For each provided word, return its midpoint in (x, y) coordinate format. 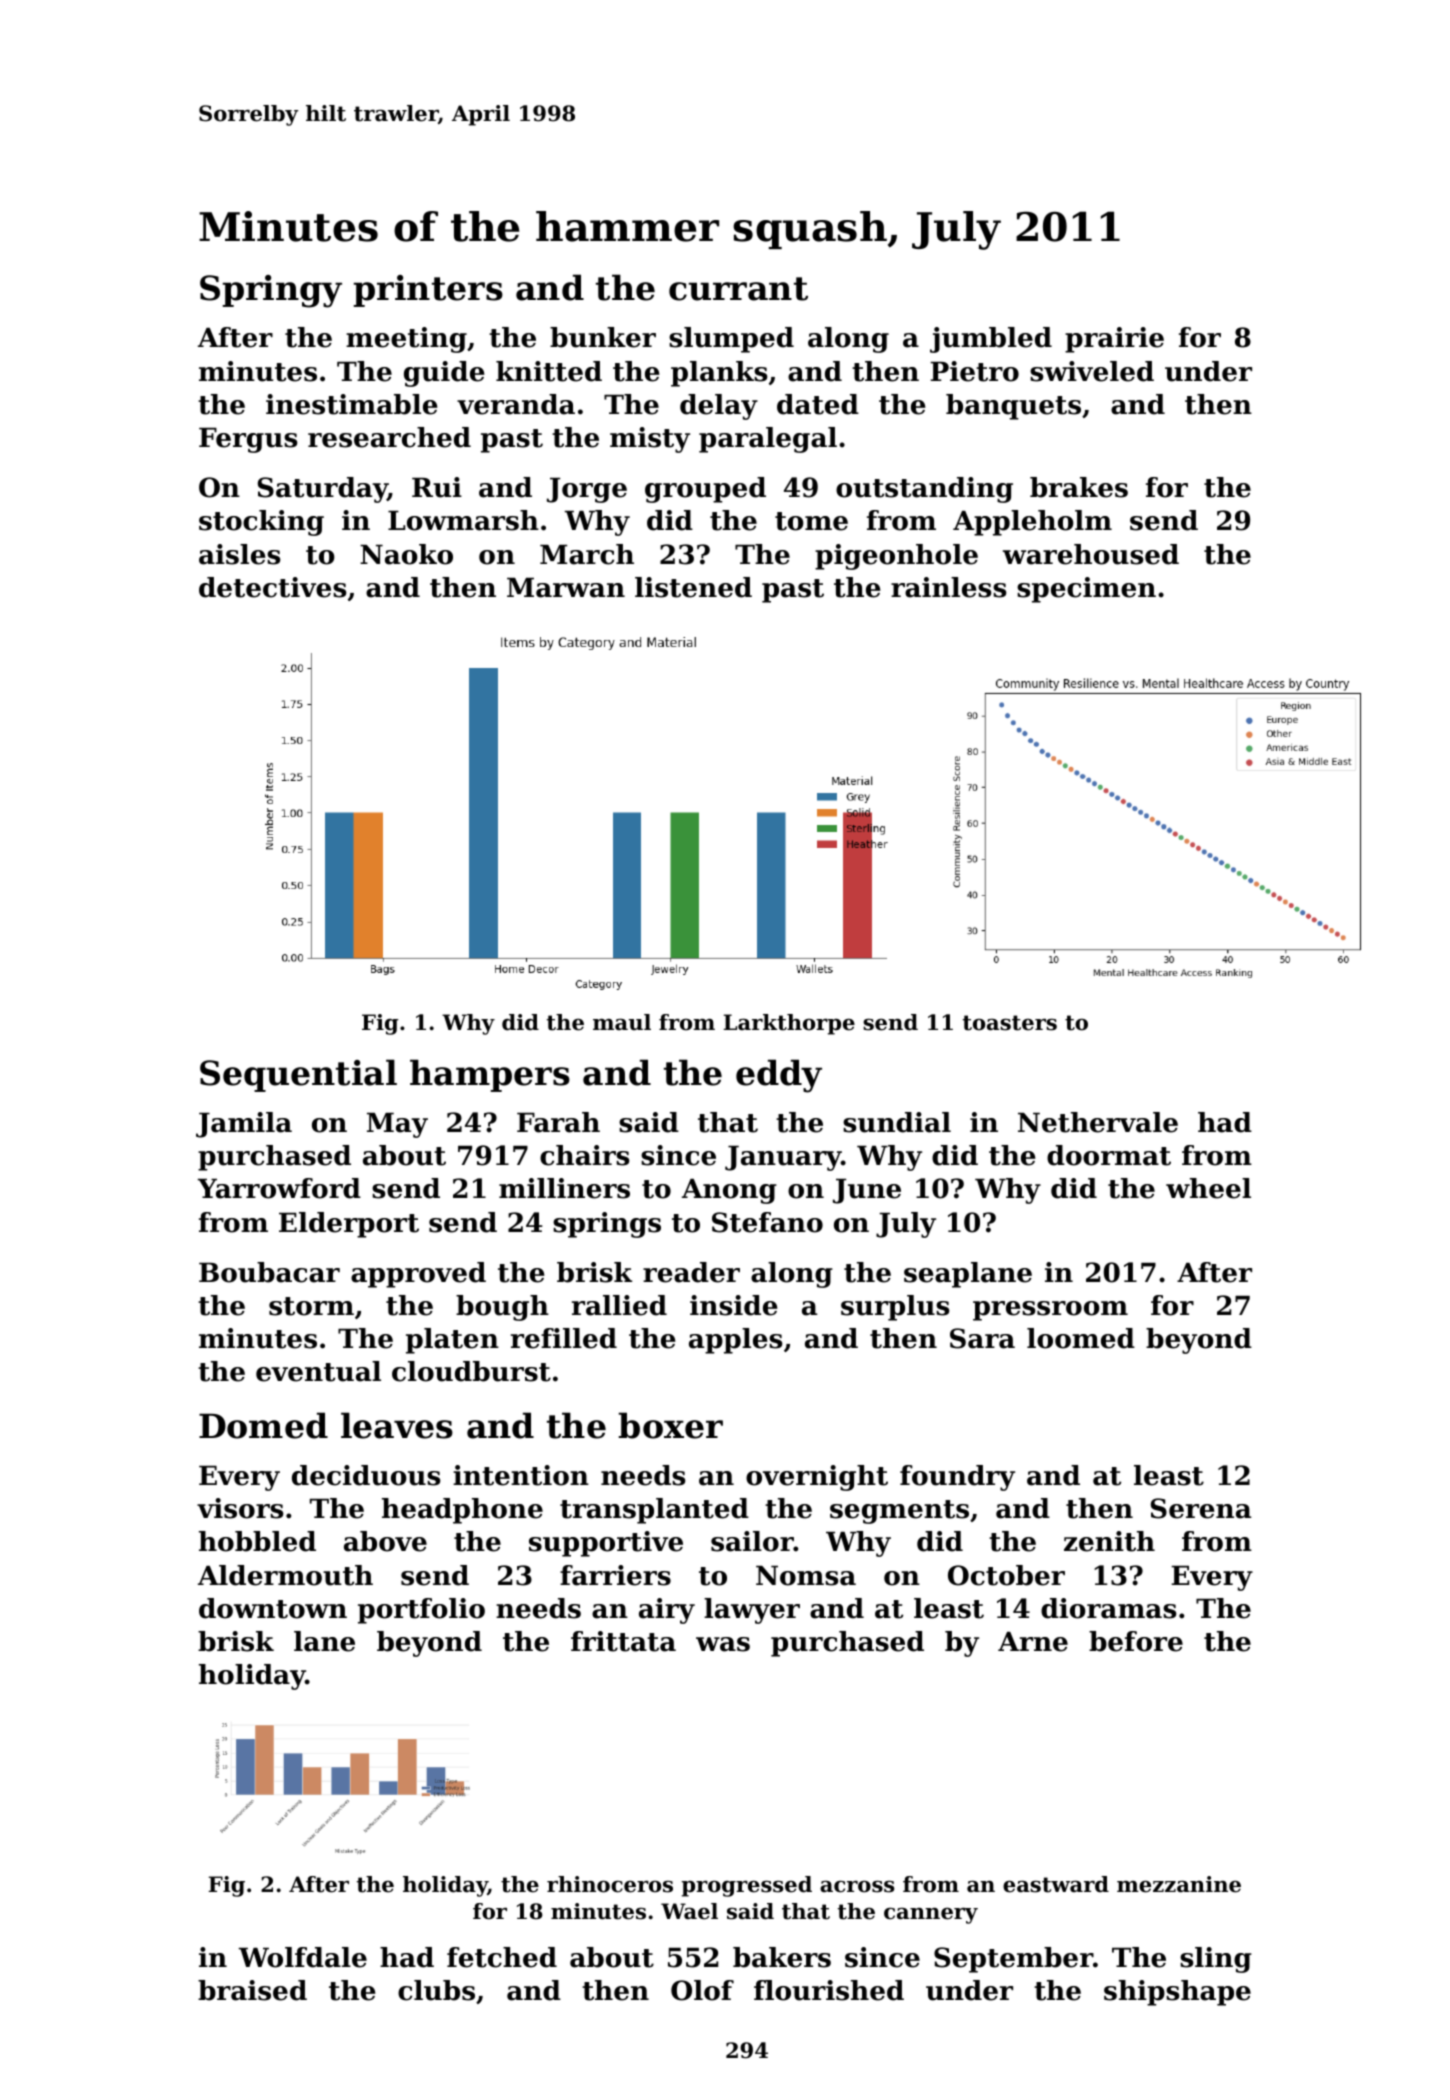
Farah (558, 1122)
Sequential (298, 1075)
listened (693, 587)
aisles (240, 554)
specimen (1086, 590)
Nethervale (1098, 1122)
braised (252, 1990)
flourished (829, 1990)
